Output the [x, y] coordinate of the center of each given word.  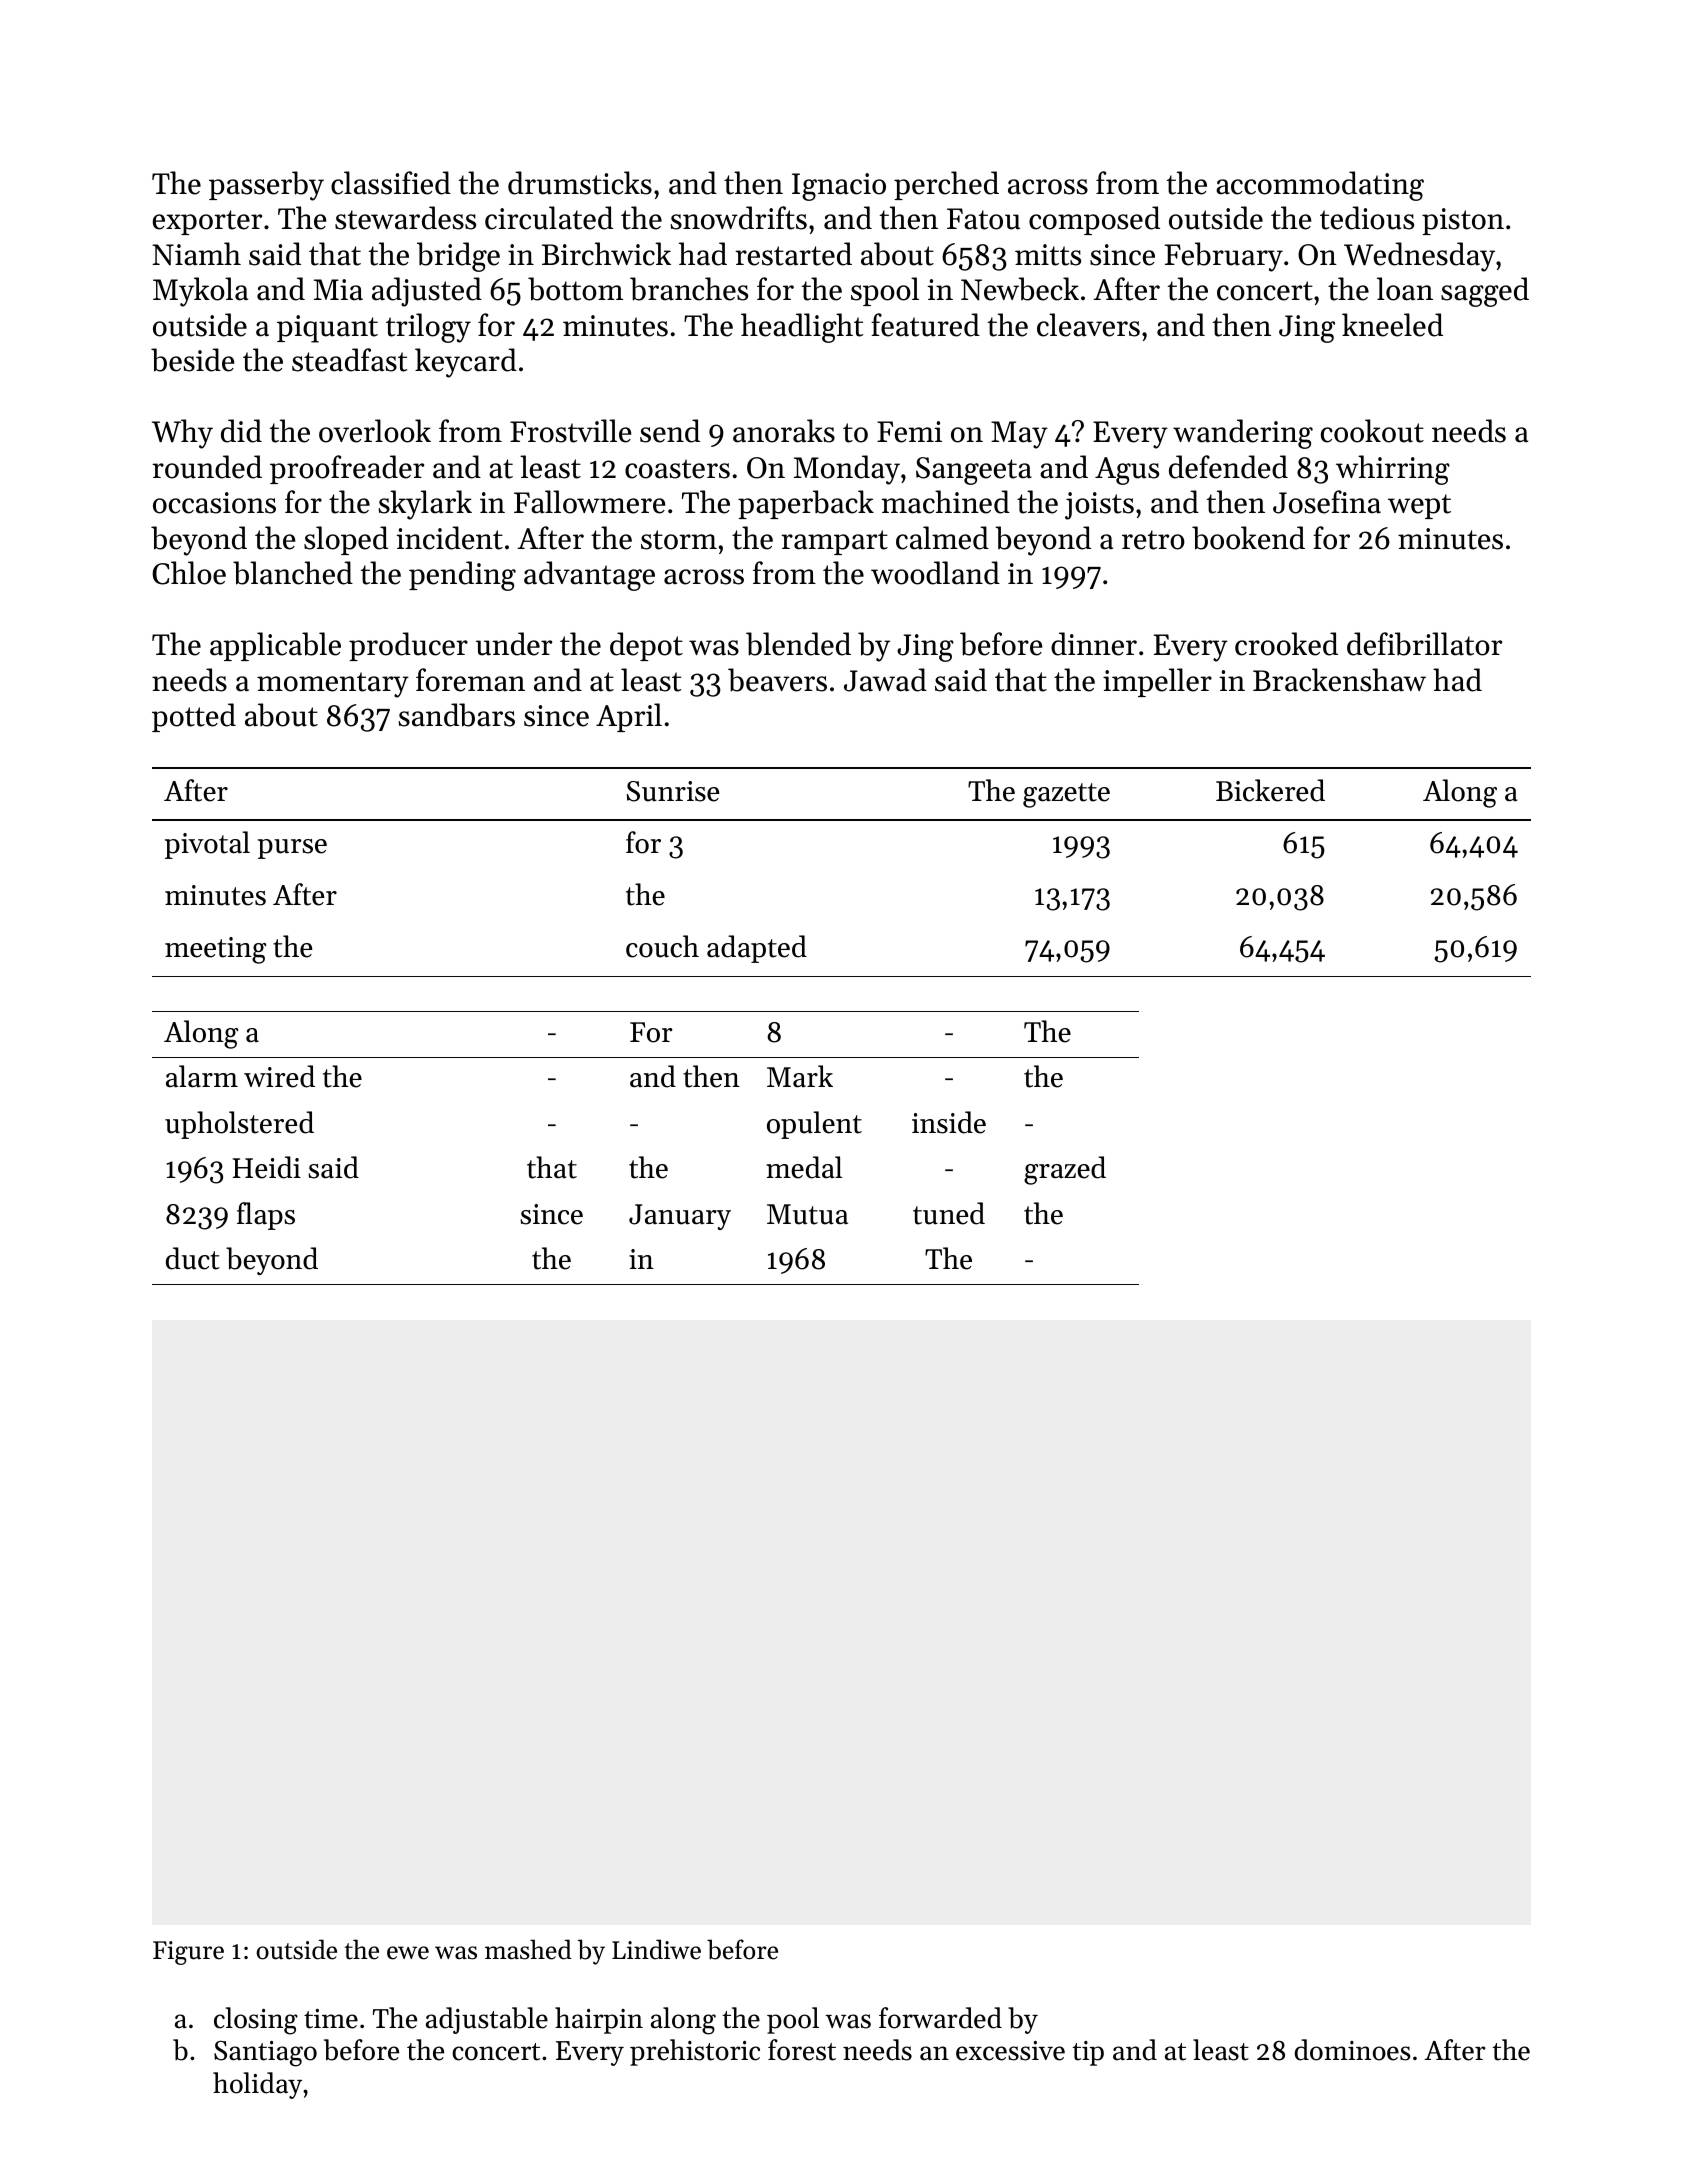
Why [182, 434]
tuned [949, 1213]
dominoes [1353, 2050]
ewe [408, 1953]
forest [802, 2050]
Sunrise [673, 791]
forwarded [940, 2018]
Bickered [1270, 790]
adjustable [487, 2020]
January [680, 1217]
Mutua [807, 1214]
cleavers [1088, 325]
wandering [1243, 434]
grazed [1065, 1170]
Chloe [189, 573]
